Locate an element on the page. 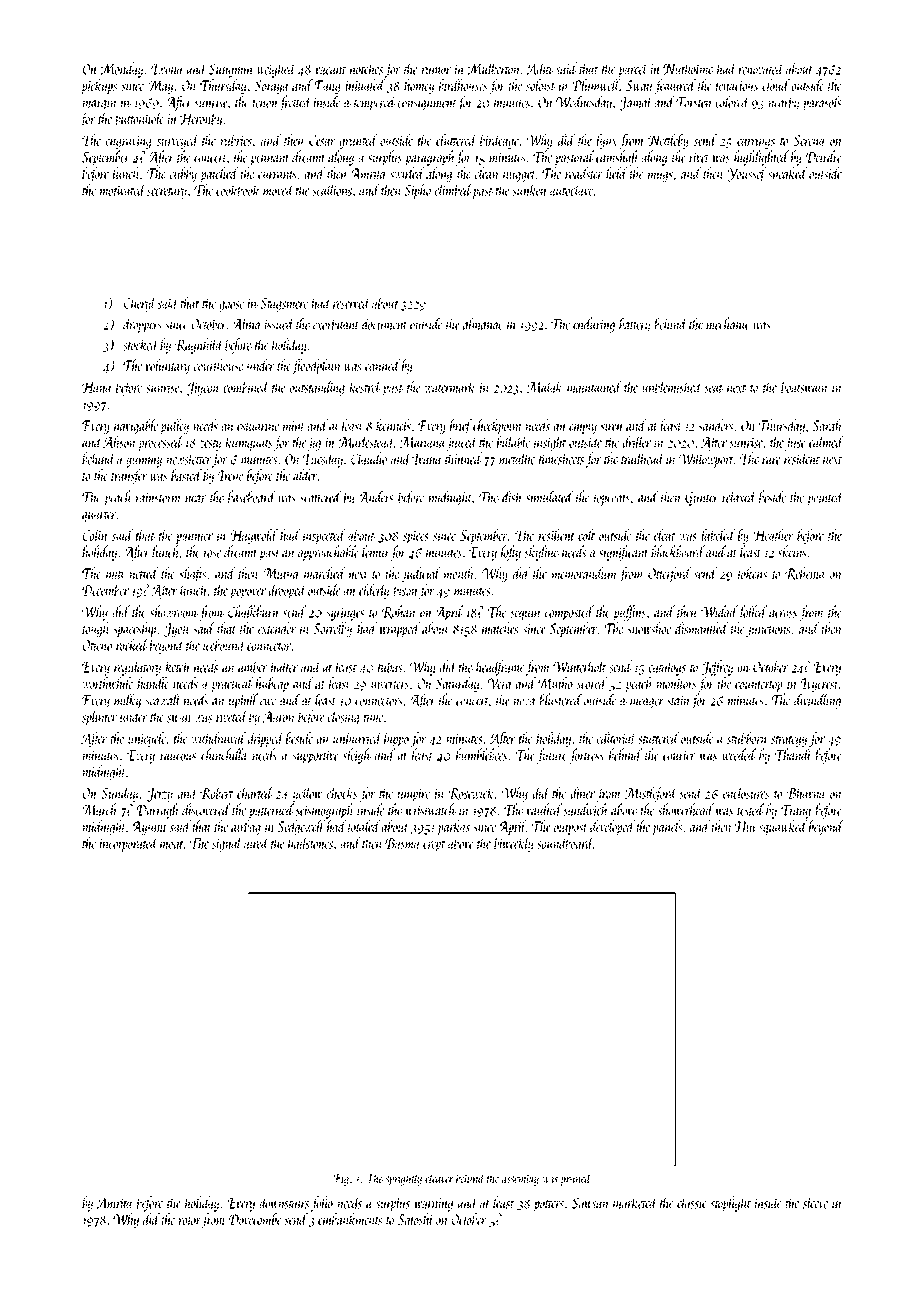 The image size is (924, 1308). Aditi is located at coordinates (540, 68).
